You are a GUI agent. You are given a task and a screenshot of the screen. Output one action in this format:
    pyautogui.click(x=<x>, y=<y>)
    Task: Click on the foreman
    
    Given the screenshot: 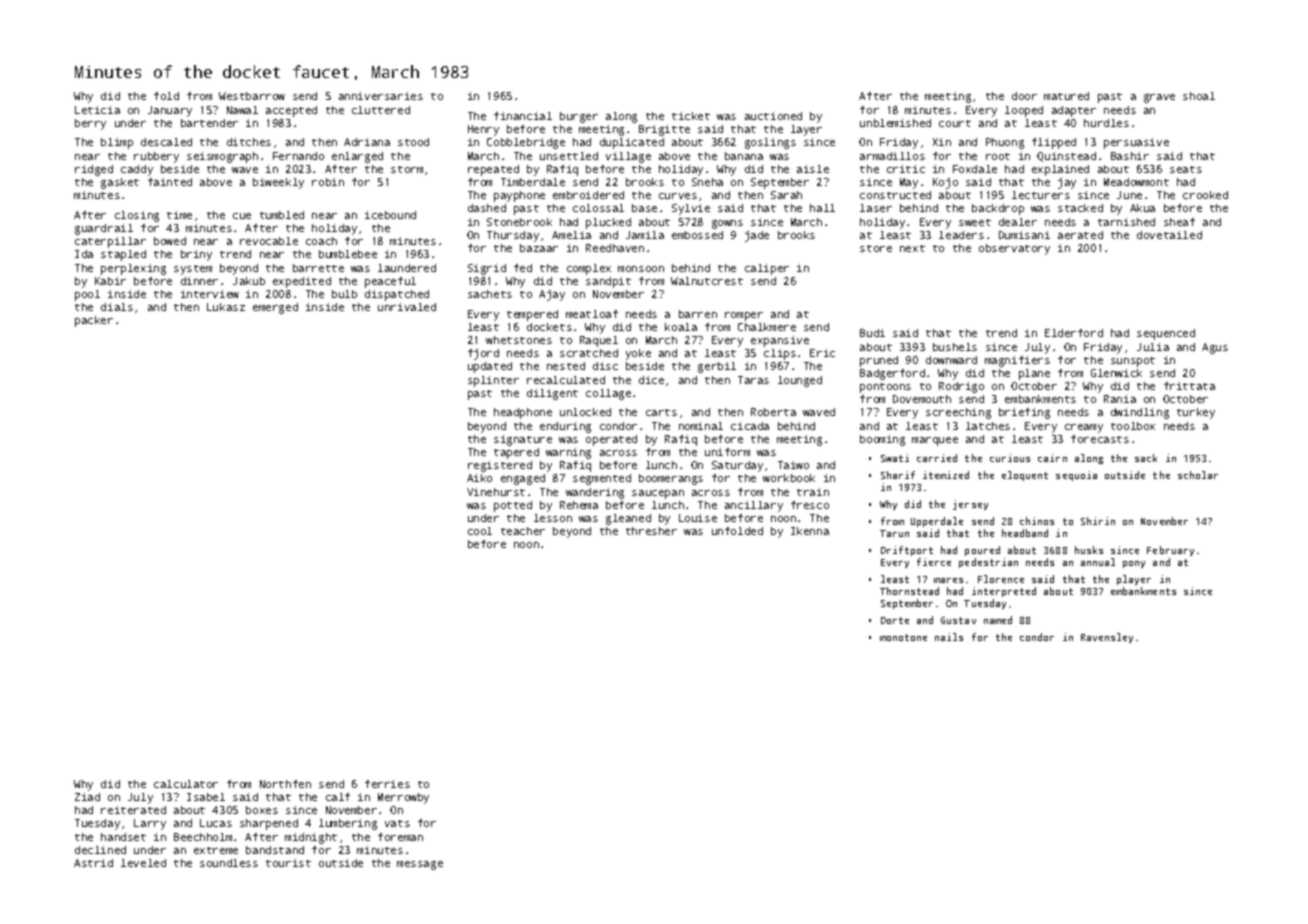 What is the action you would take?
    pyautogui.click(x=400, y=837)
